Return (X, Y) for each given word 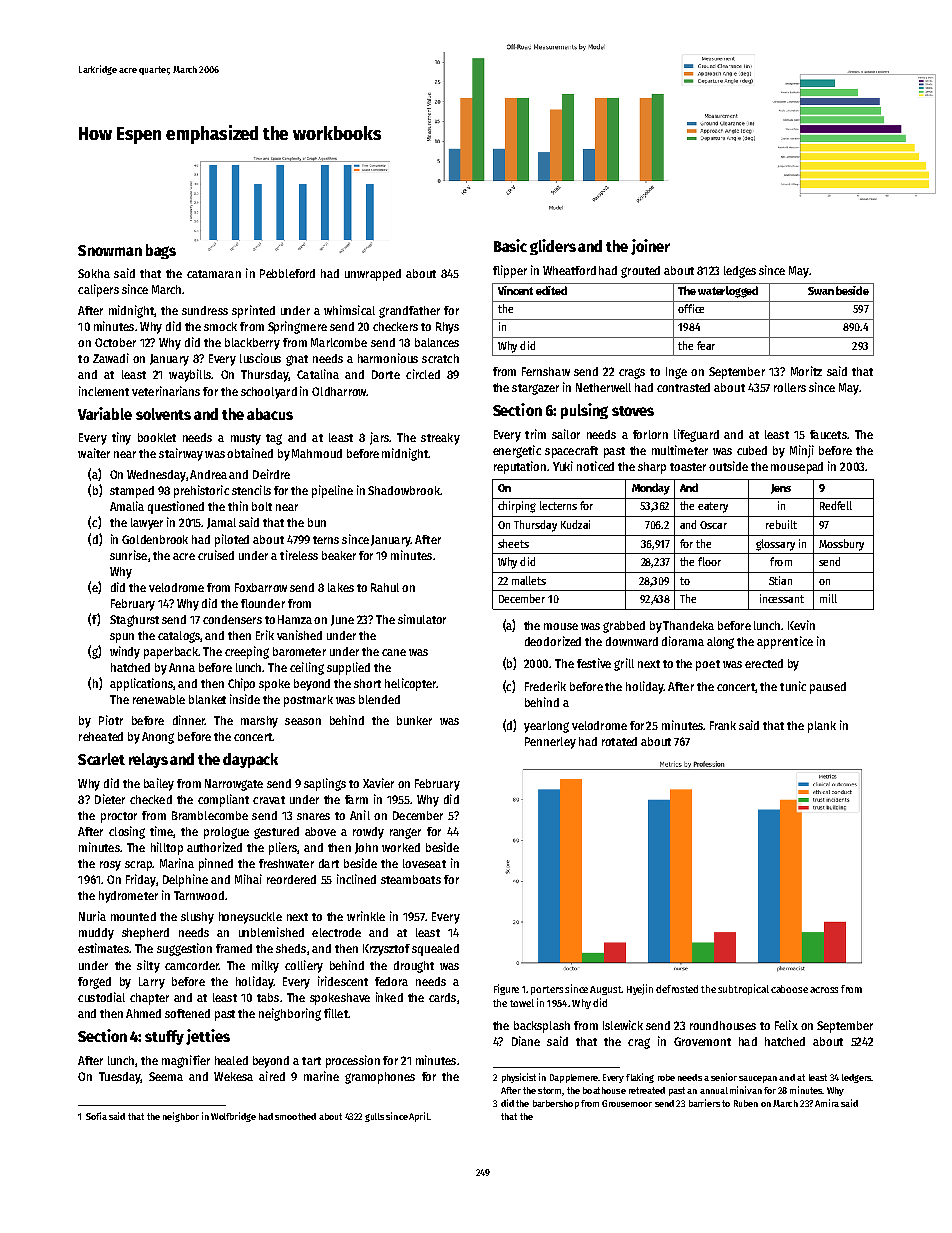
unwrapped (373, 275)
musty (246, 439)
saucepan (758, 1079)
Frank (723, 725)
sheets (513, 543)
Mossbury (841, 545)
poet (708, 665)
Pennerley (550, 743)
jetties (208, 1037)
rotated (619, 741)
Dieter (110, 799)
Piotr (111, 720)
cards (442, 997)
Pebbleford (287, 273)
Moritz (806, 371)
